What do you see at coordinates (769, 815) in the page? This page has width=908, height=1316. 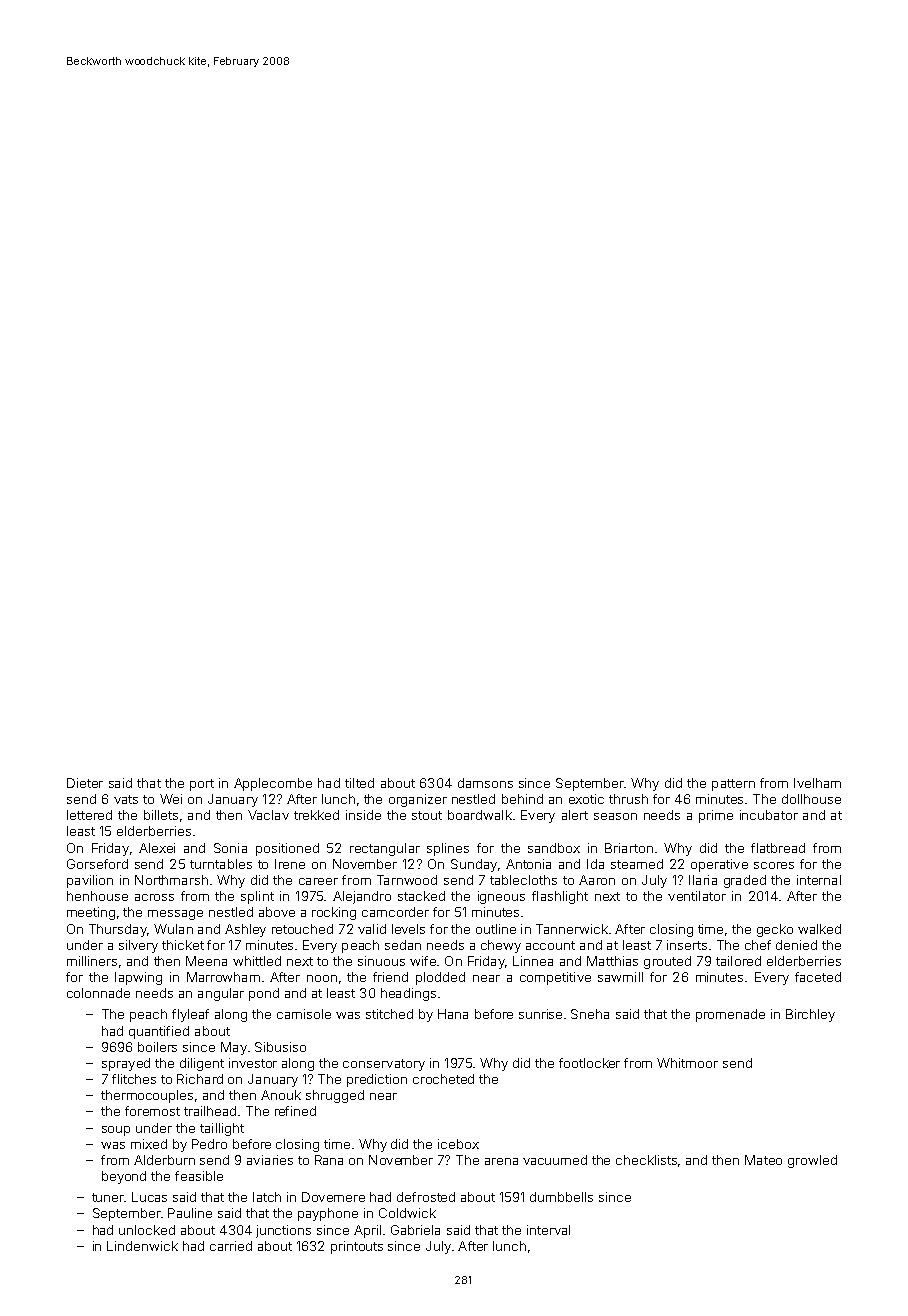 I see `incubator` at bounding box center [769, 815].
